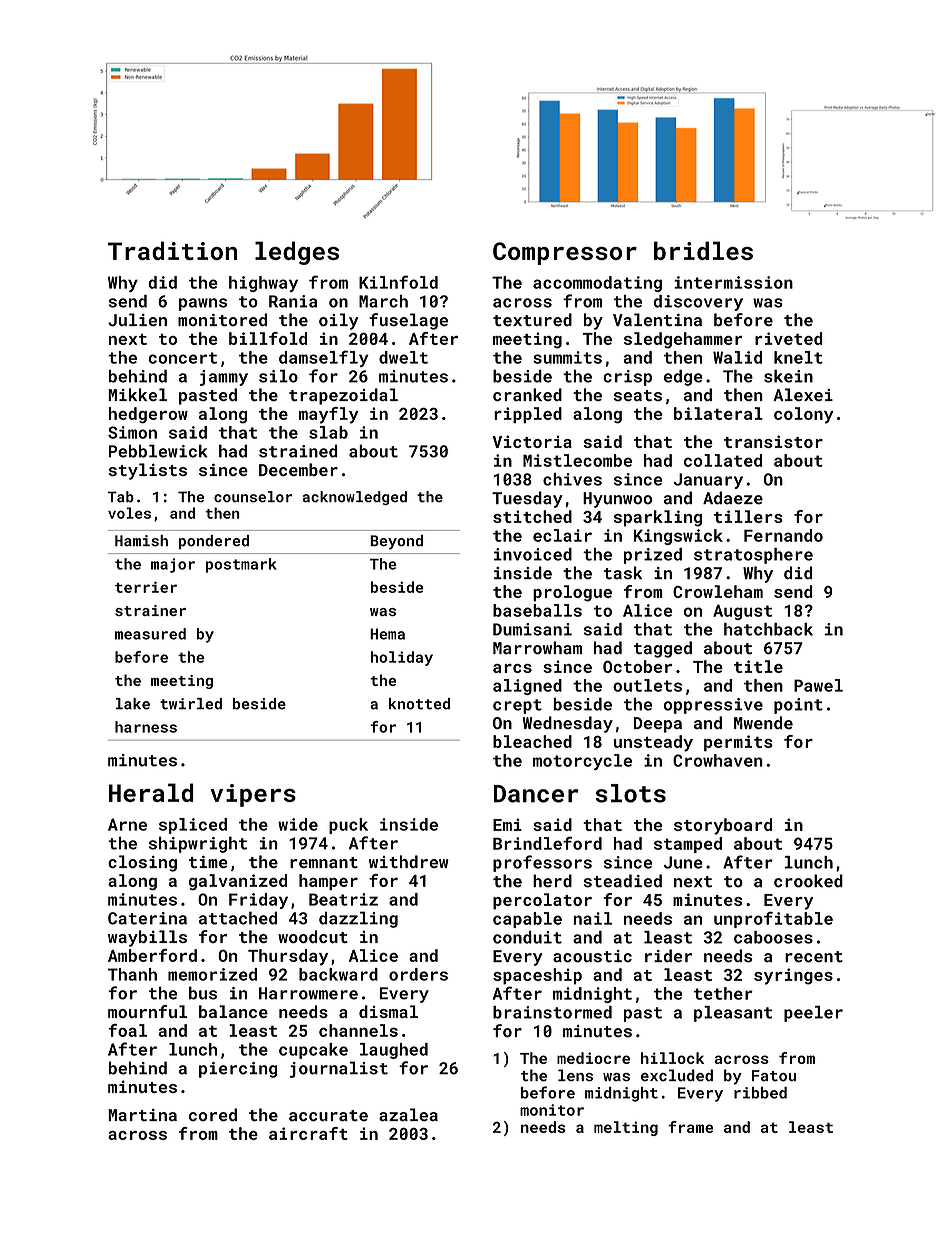  What do you see at coordinates (818, 685) in the screenshot?
I see `Pawel` at bounding box center [818, 685].
